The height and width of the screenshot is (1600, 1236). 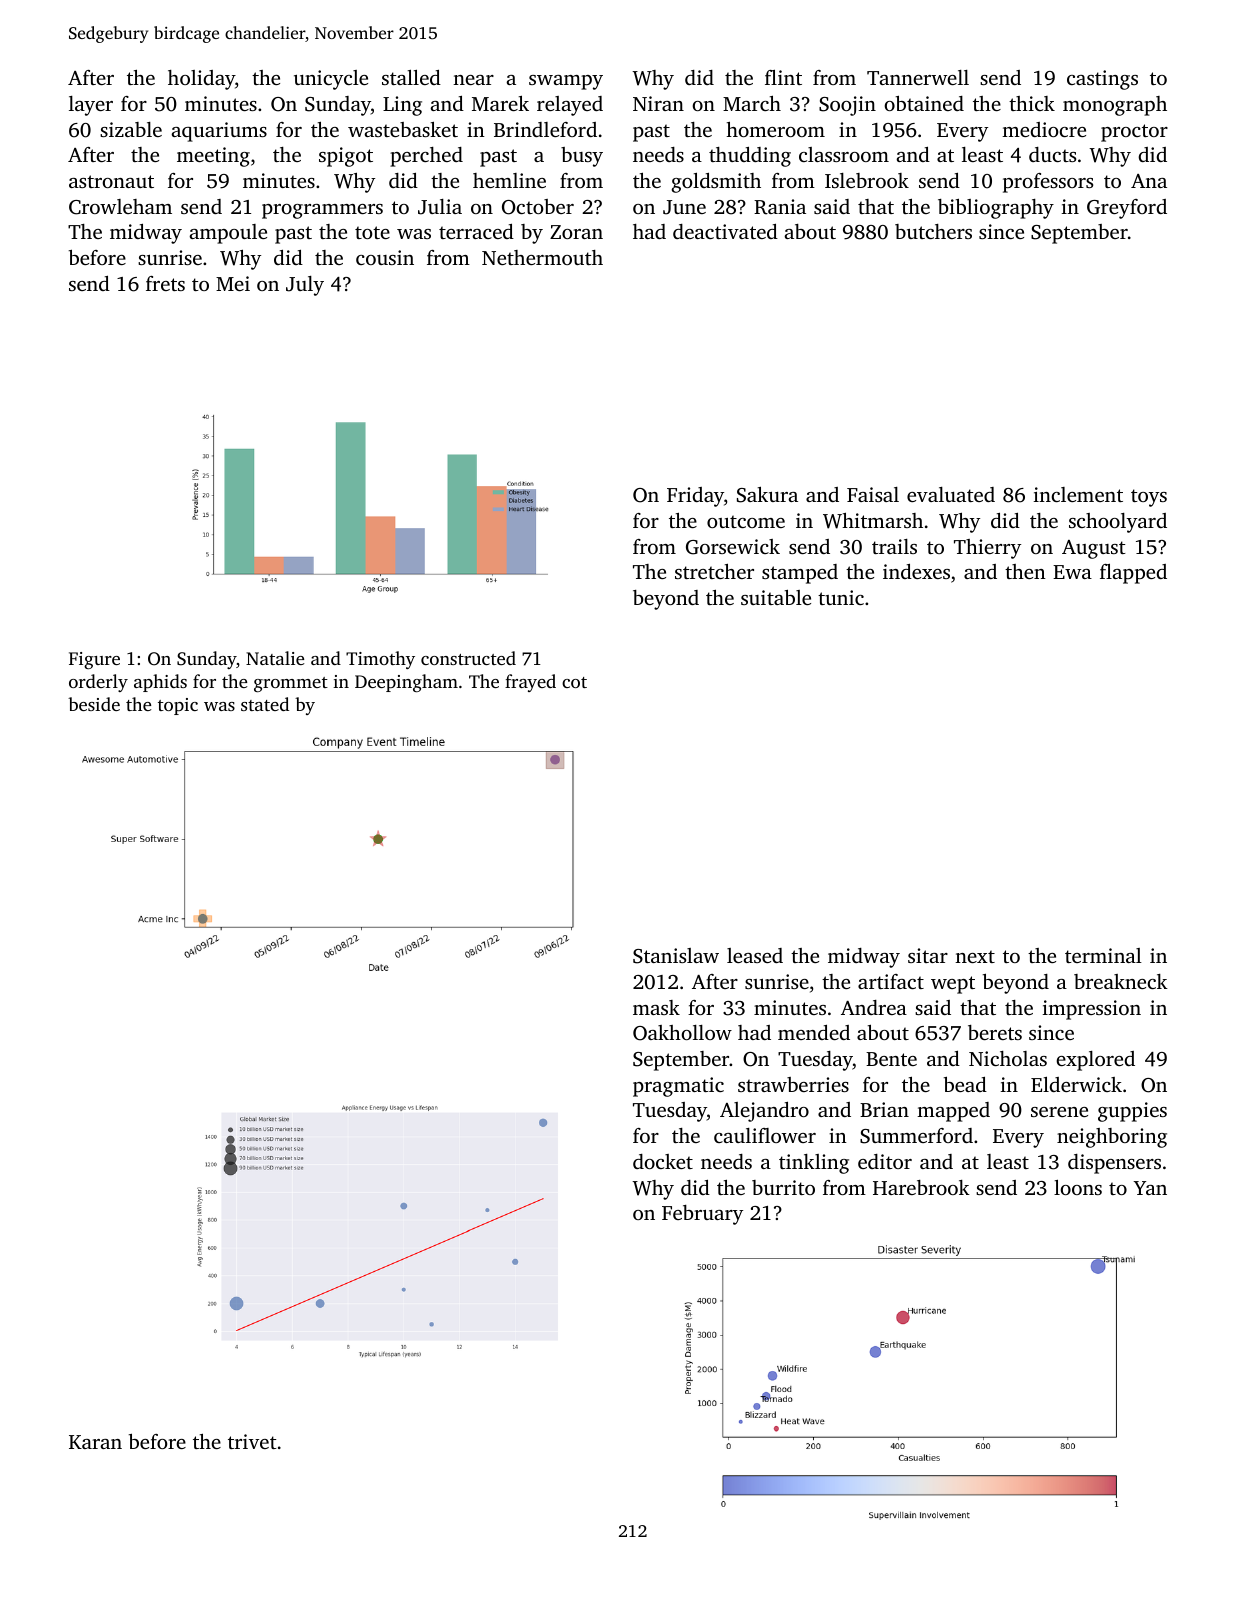 I want to click on beside, so click(x=94, y=704).
